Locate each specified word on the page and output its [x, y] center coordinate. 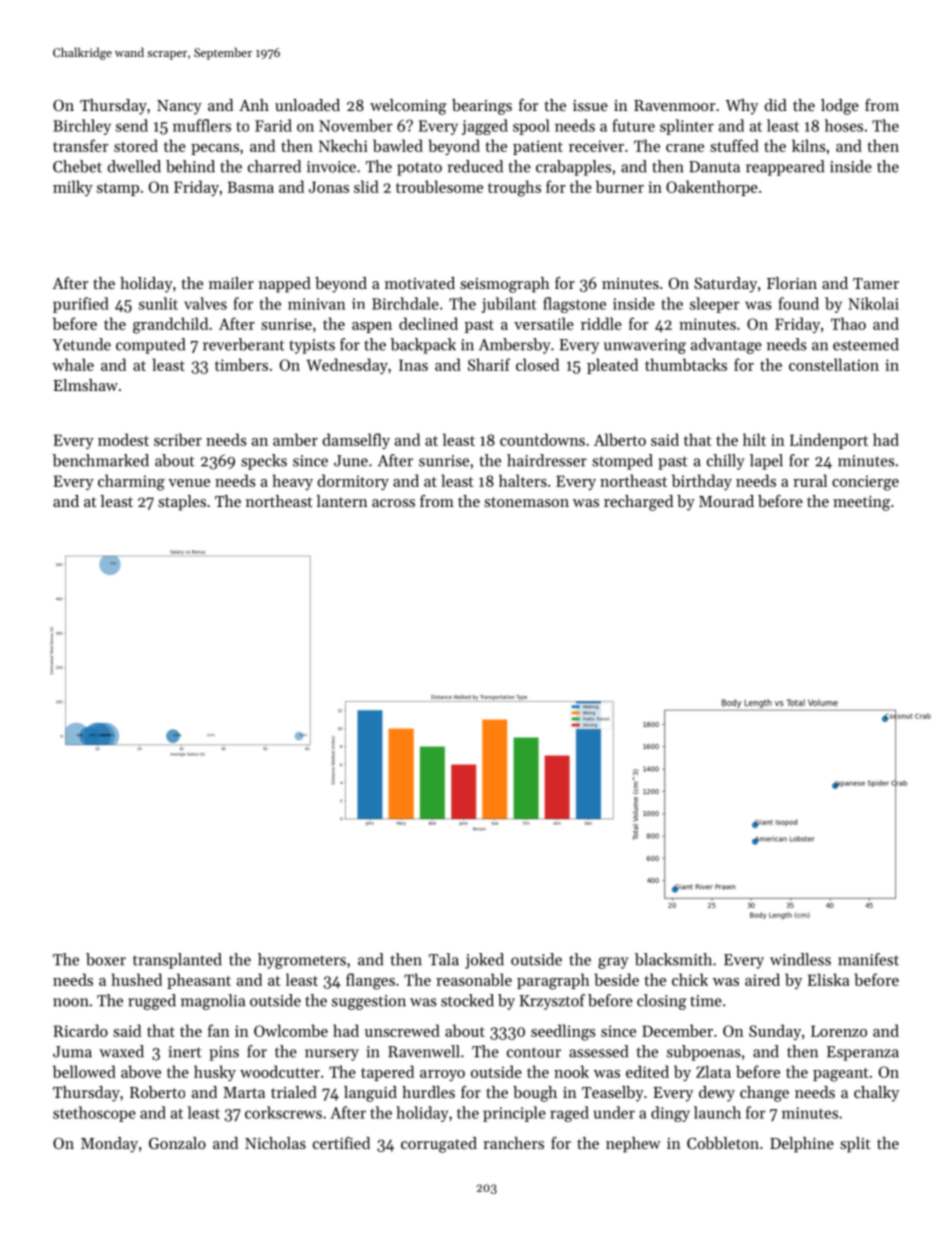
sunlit [158, 303]
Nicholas [275, 1143]
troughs [514, 188]
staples [182, 503]
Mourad [726, 501]
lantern [342, 501]
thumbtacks [686, 364]
